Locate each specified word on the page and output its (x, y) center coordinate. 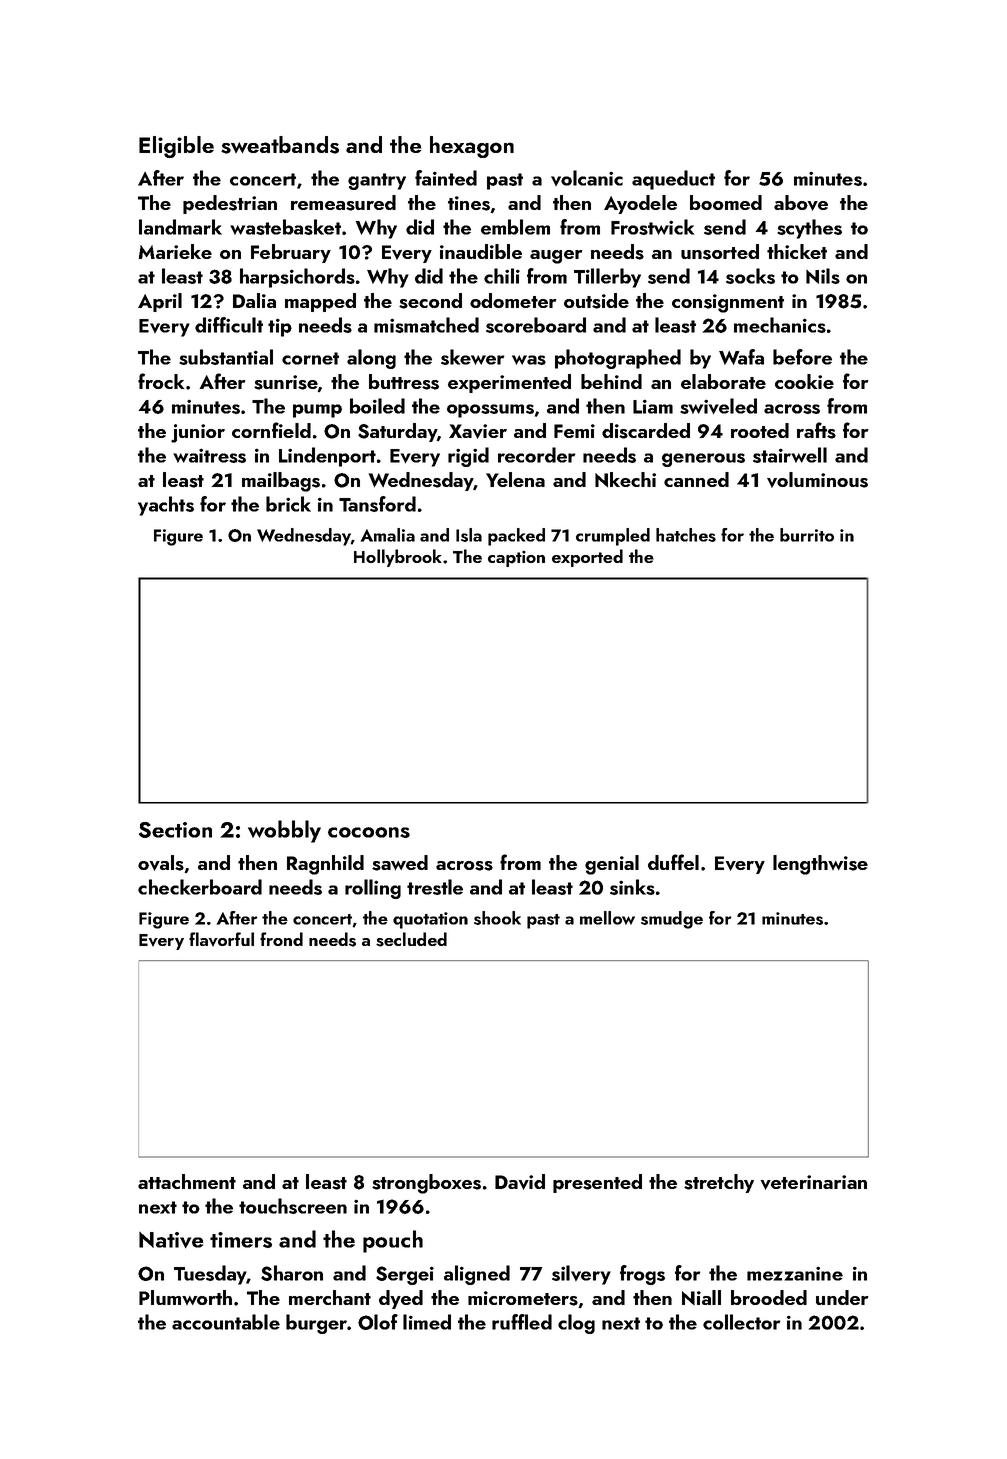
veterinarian (813, 1182)
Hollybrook (398, 558)
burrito (807, 535)
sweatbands (280, 145)
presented (597, 1183)
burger (316, 1324)
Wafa (741, 357)
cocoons (369, 832)
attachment (187, 1181)
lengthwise (820, 865)
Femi (574, 431)
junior (198, 433)
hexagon (472, 147)
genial (612, 865)
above (801, 203)
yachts (166, 506)
